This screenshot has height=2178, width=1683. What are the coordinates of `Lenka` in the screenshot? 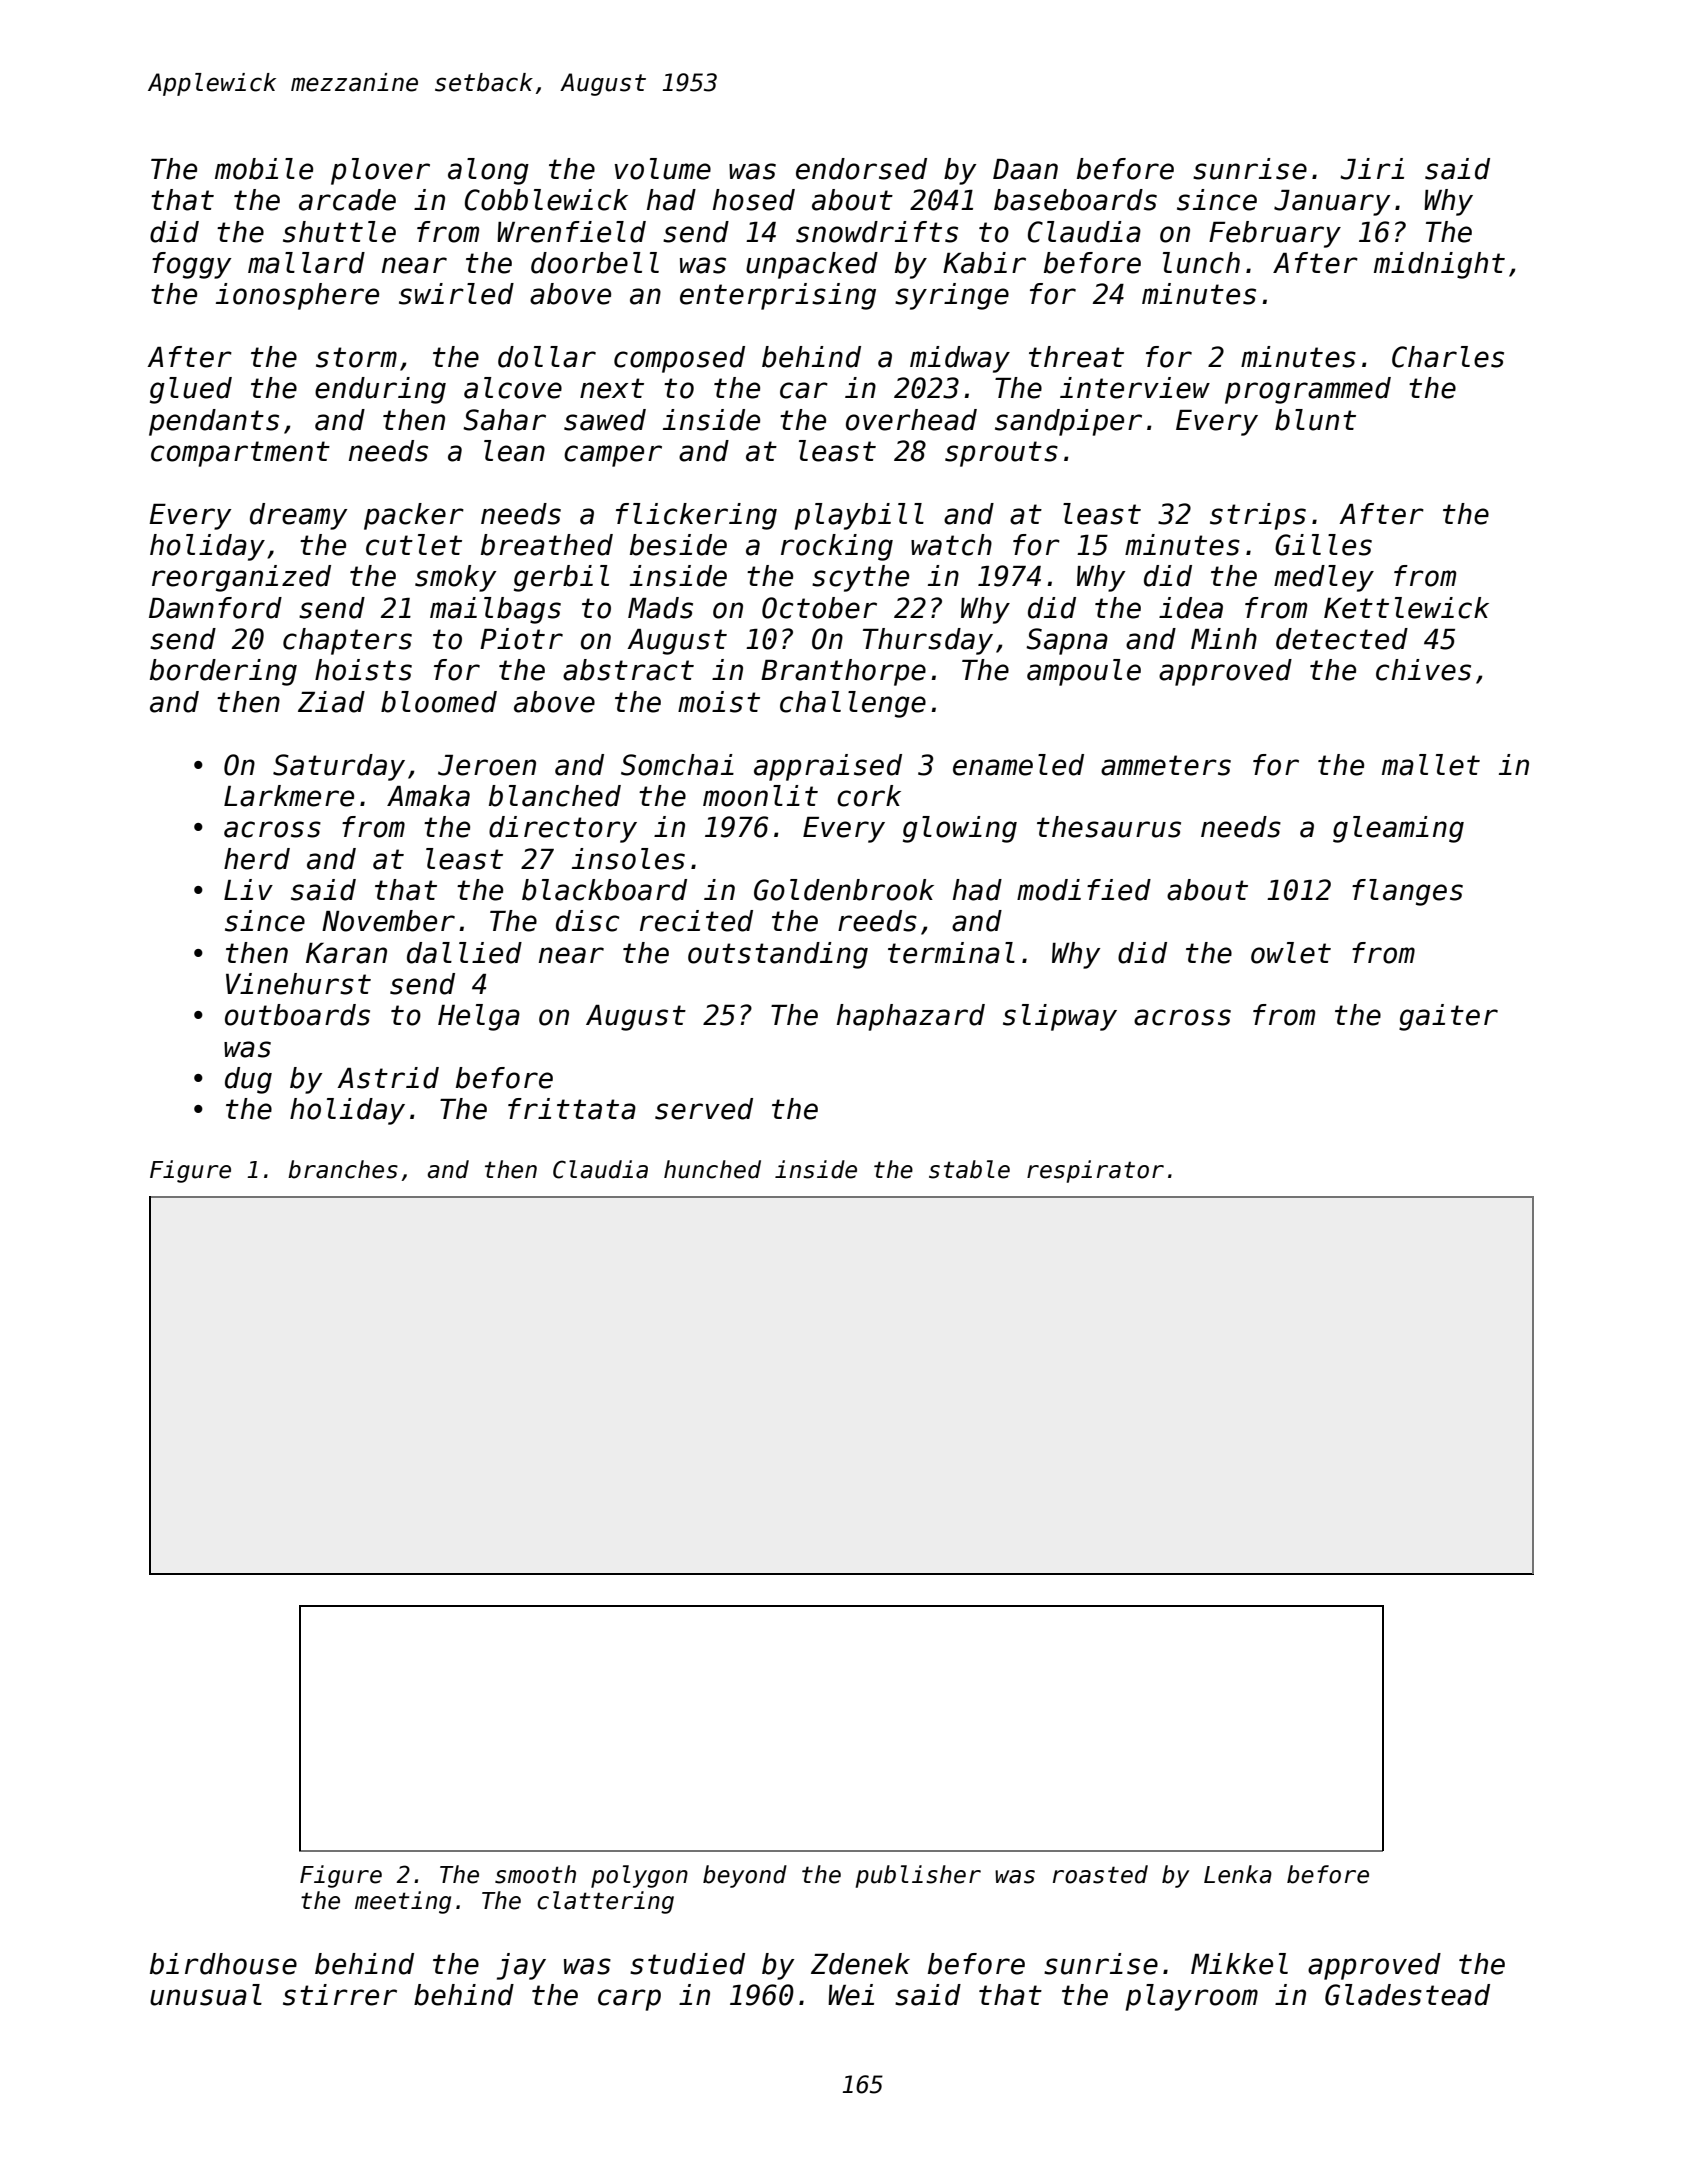 It's located at (1238, 1874).
